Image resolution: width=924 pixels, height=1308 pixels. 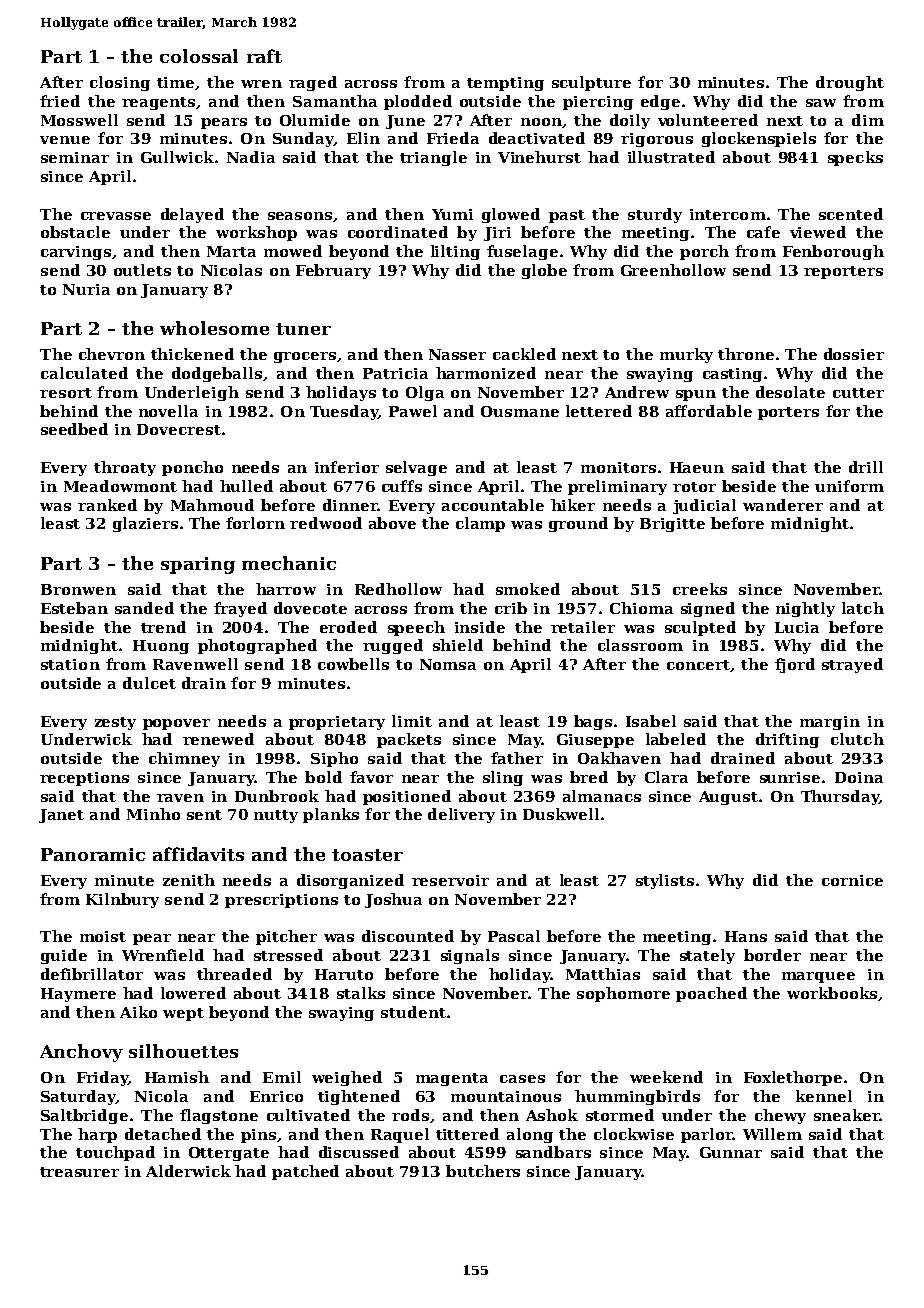 I want to click on dodgeballs, so click(x=217, y=374).
